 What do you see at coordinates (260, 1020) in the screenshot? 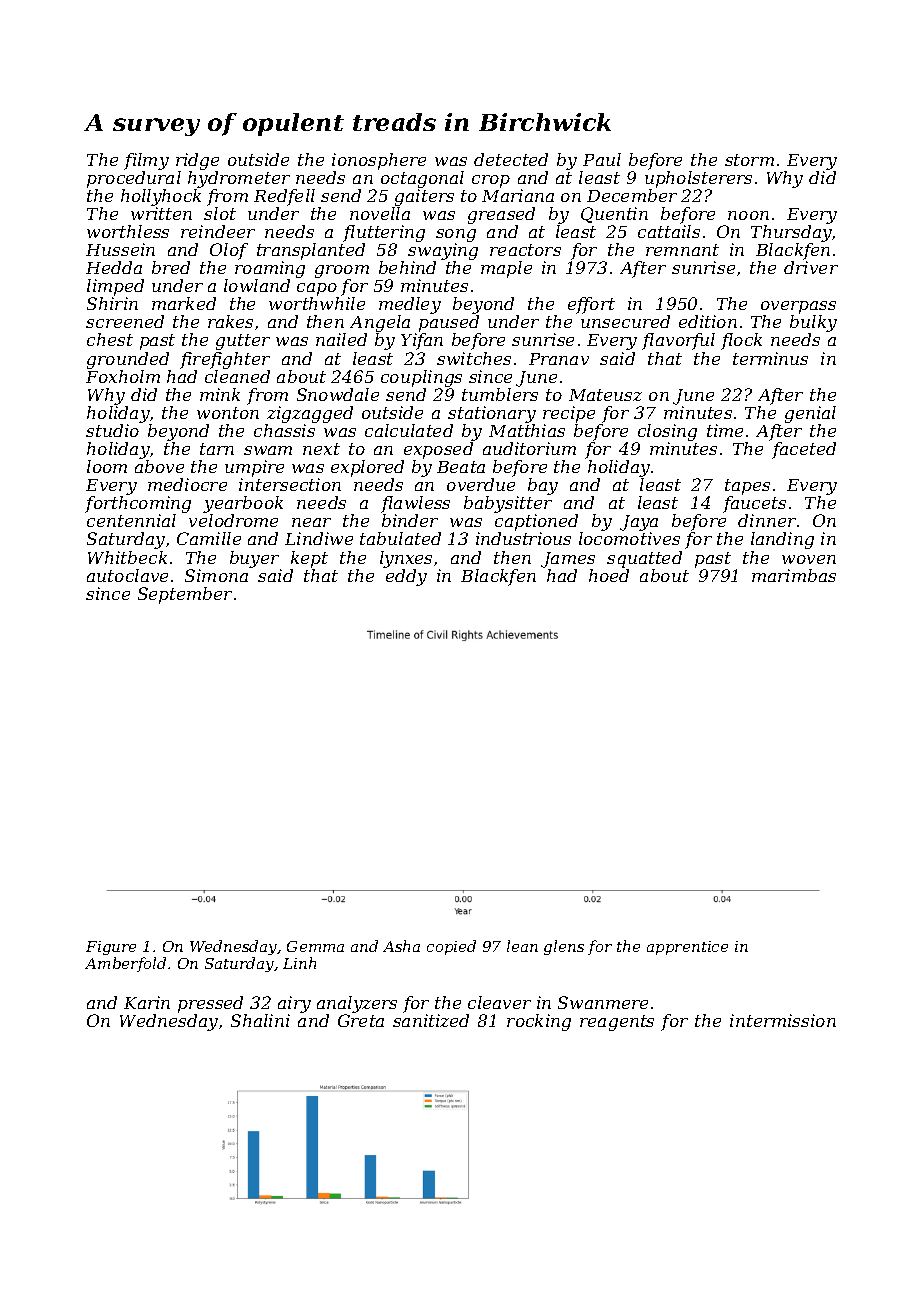
I see `Shalini` at bounding box center [260, 1020].
